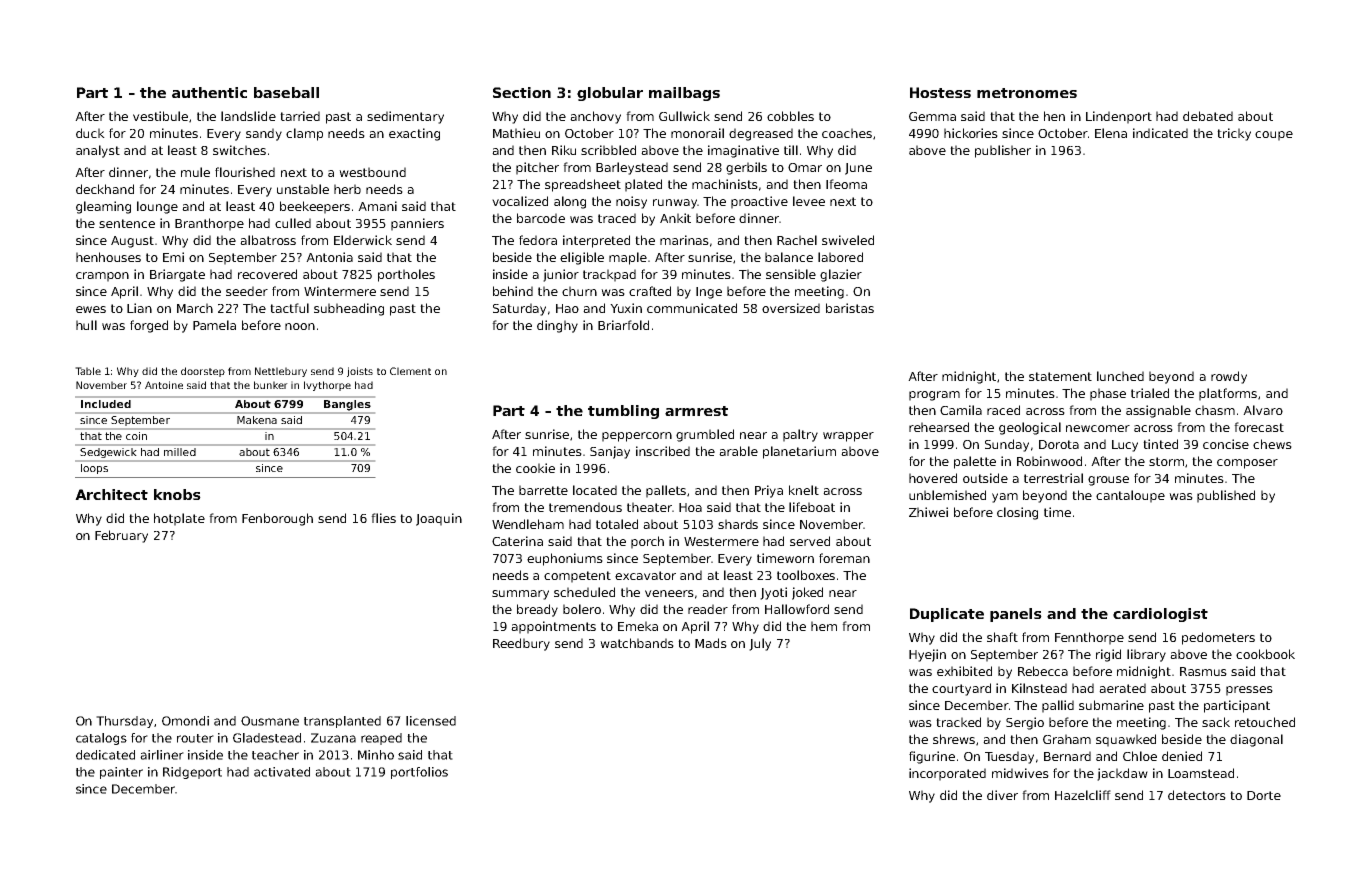  Describe the element at coordinates (406, 275) in the screenshot. I see `portholes` at that location.
